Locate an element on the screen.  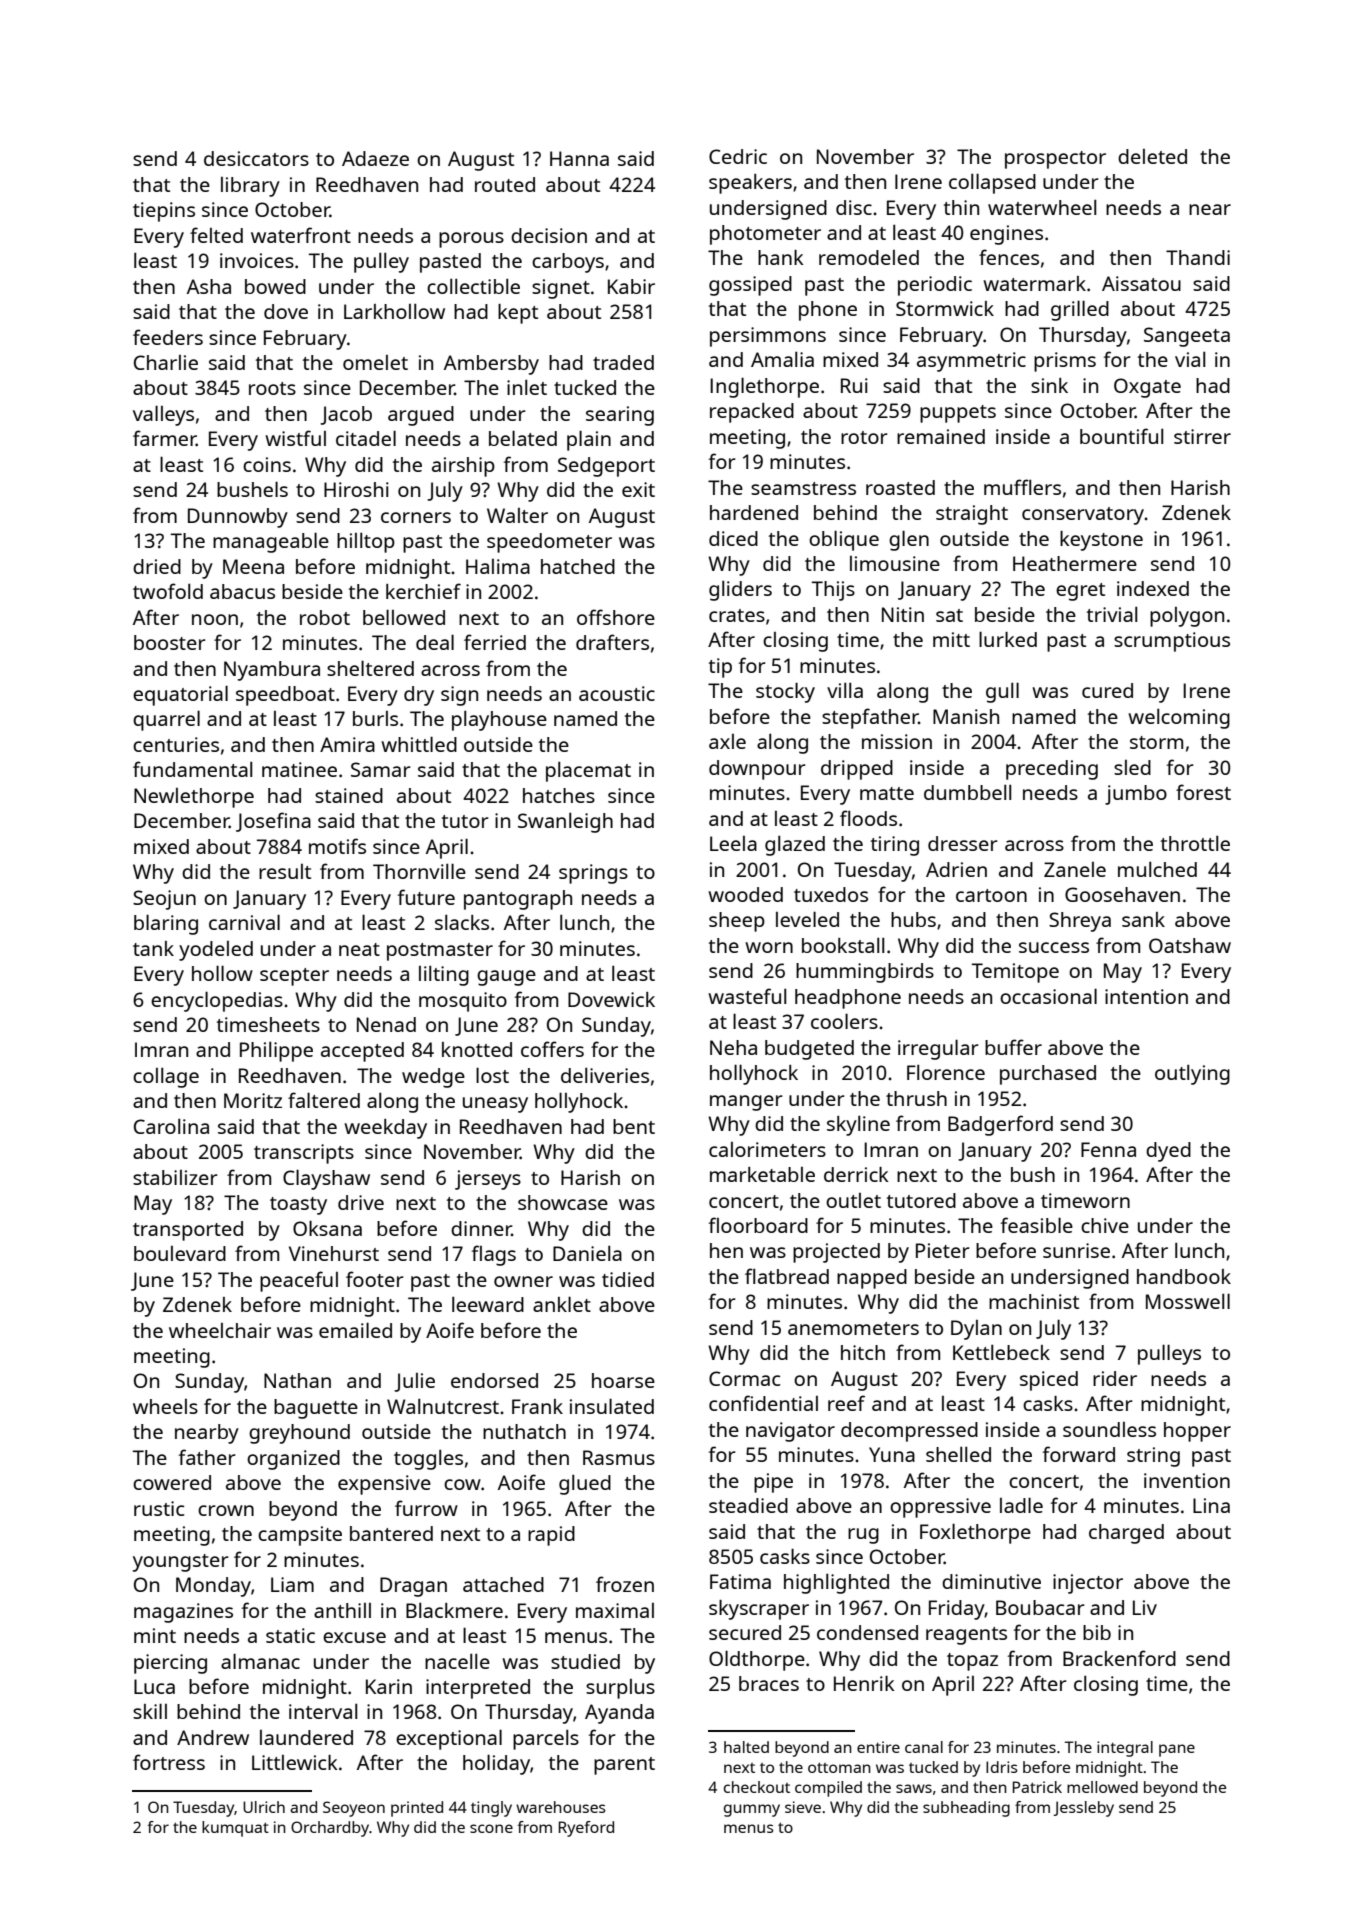
kept is located at coordinates (518, 314).
